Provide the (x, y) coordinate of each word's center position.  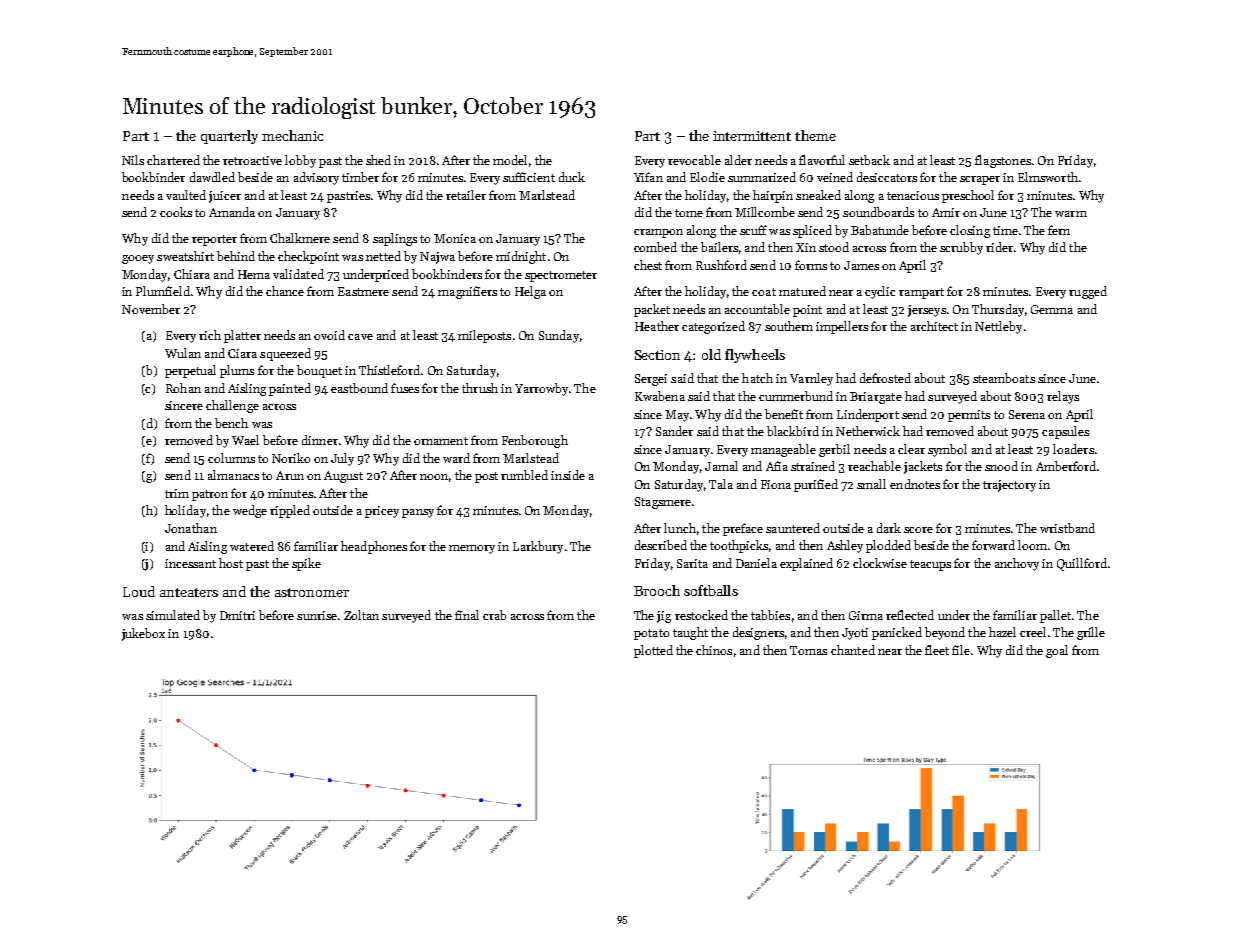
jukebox (143, 634)
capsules (1065, 432)
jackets (923, 467)
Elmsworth (1048, 177)
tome (689, 213)
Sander (674, 431)
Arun (290, 475)
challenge (232, 406)
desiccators (887, 177)
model (510, 160)
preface (743, 529)
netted (383, 256)
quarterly (229, 137)
